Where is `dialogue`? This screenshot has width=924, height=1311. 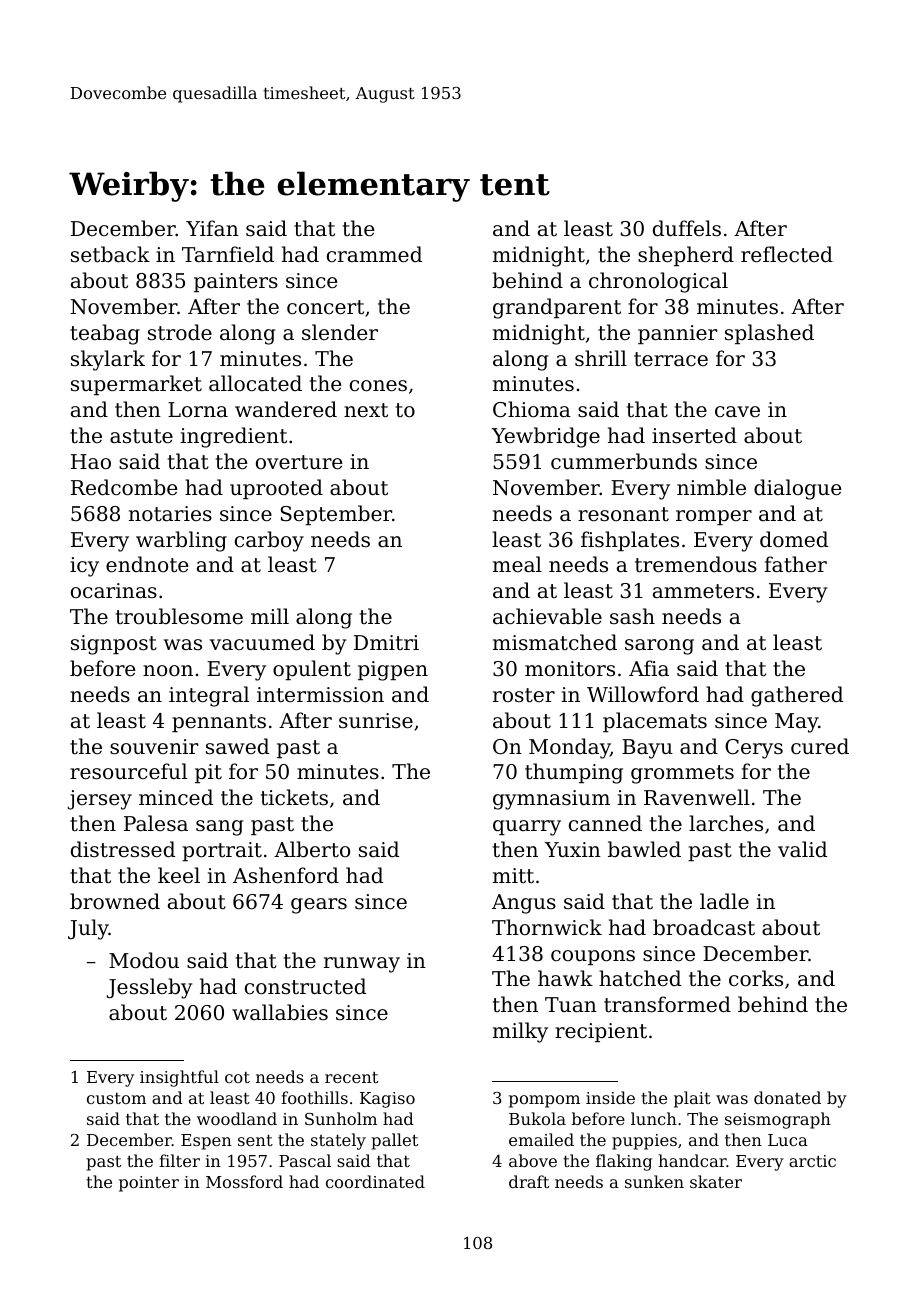
dialogue is located at coordinates (797, 489).
